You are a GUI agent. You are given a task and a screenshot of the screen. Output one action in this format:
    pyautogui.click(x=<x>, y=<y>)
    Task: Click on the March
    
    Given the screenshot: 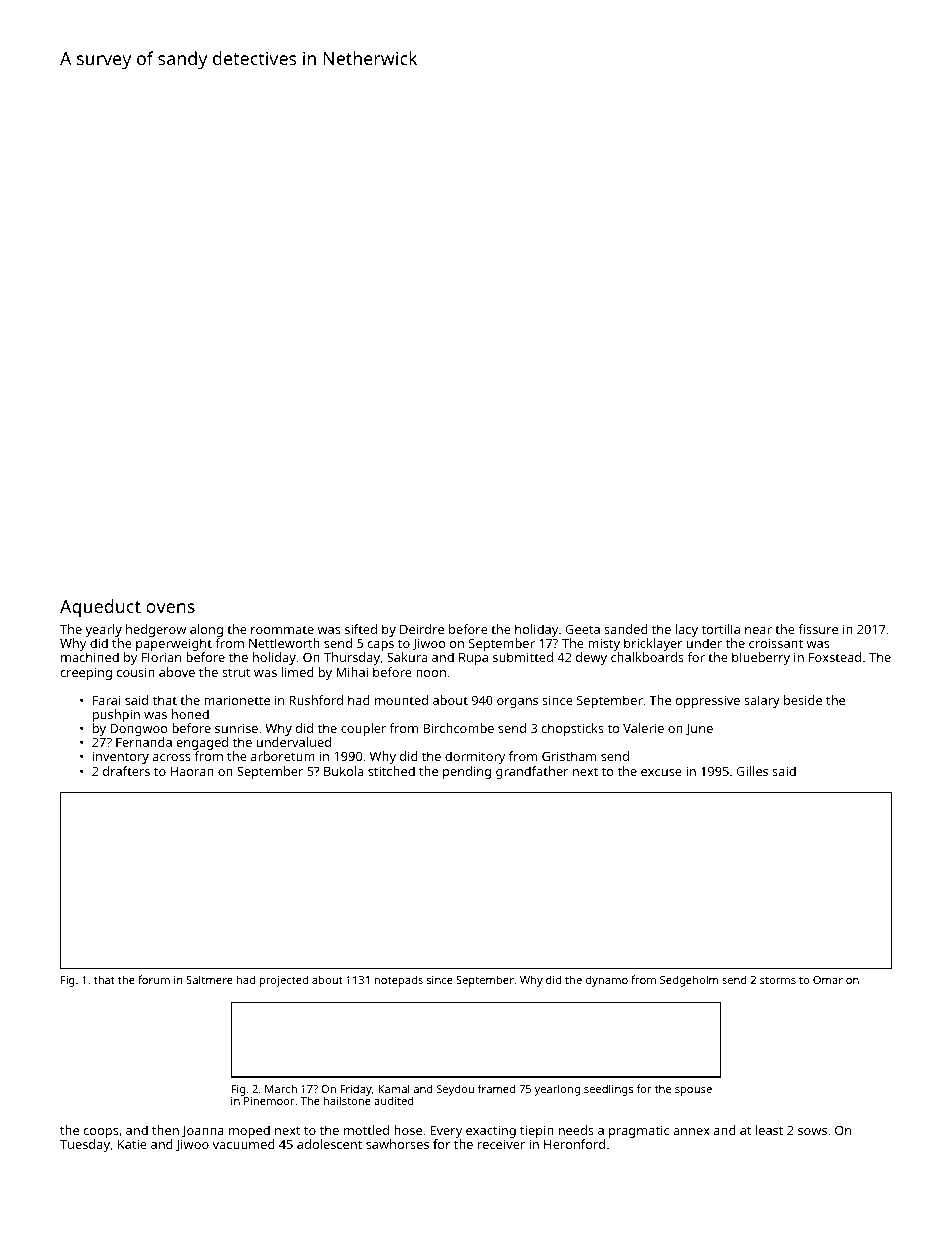 What is the action you would take?
    pyautogui.click(x=281, y=1088)
